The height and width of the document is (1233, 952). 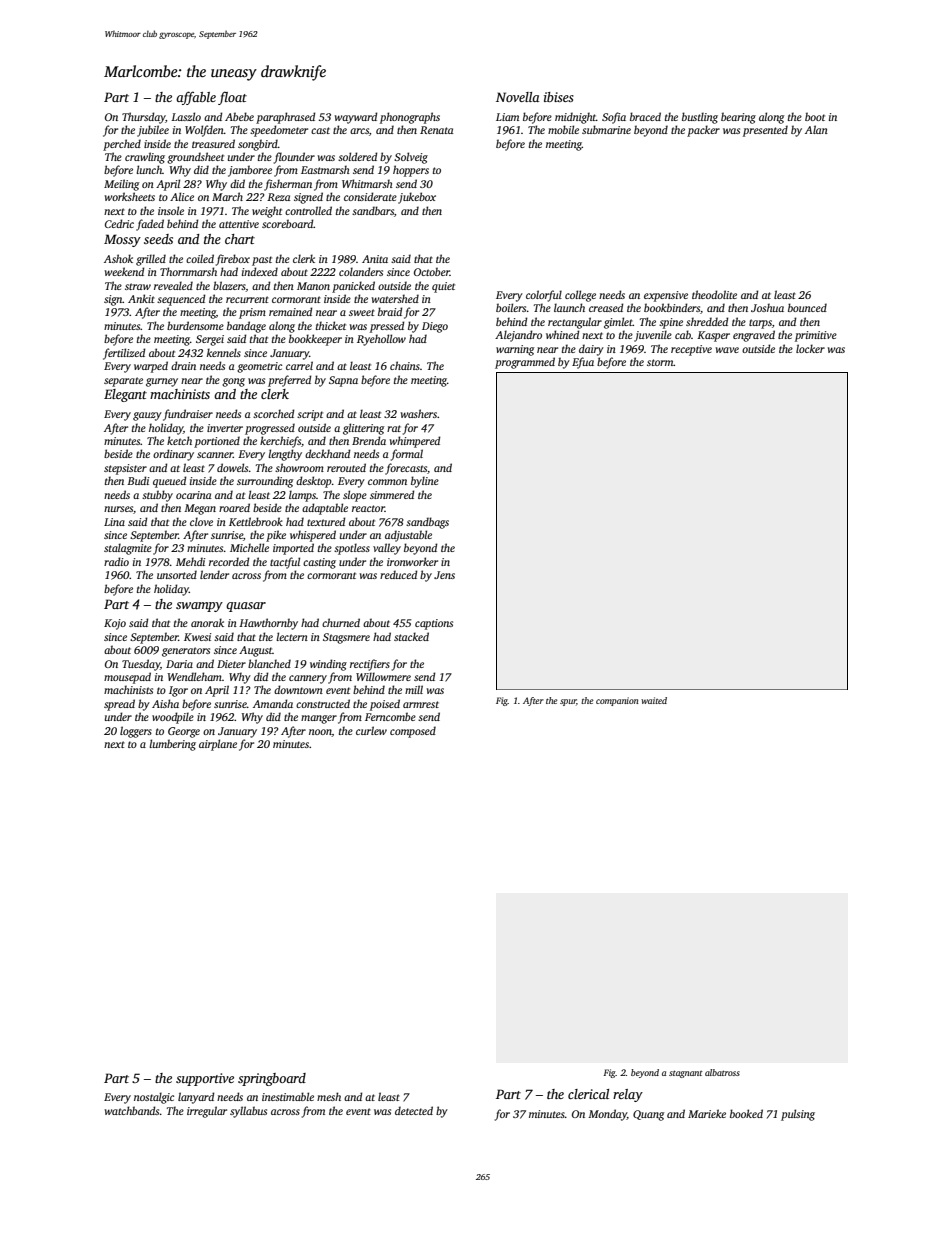 What do you see at coordinates (356, 118) in the document?
I see `wayward` at bounding box center [356, 118].
